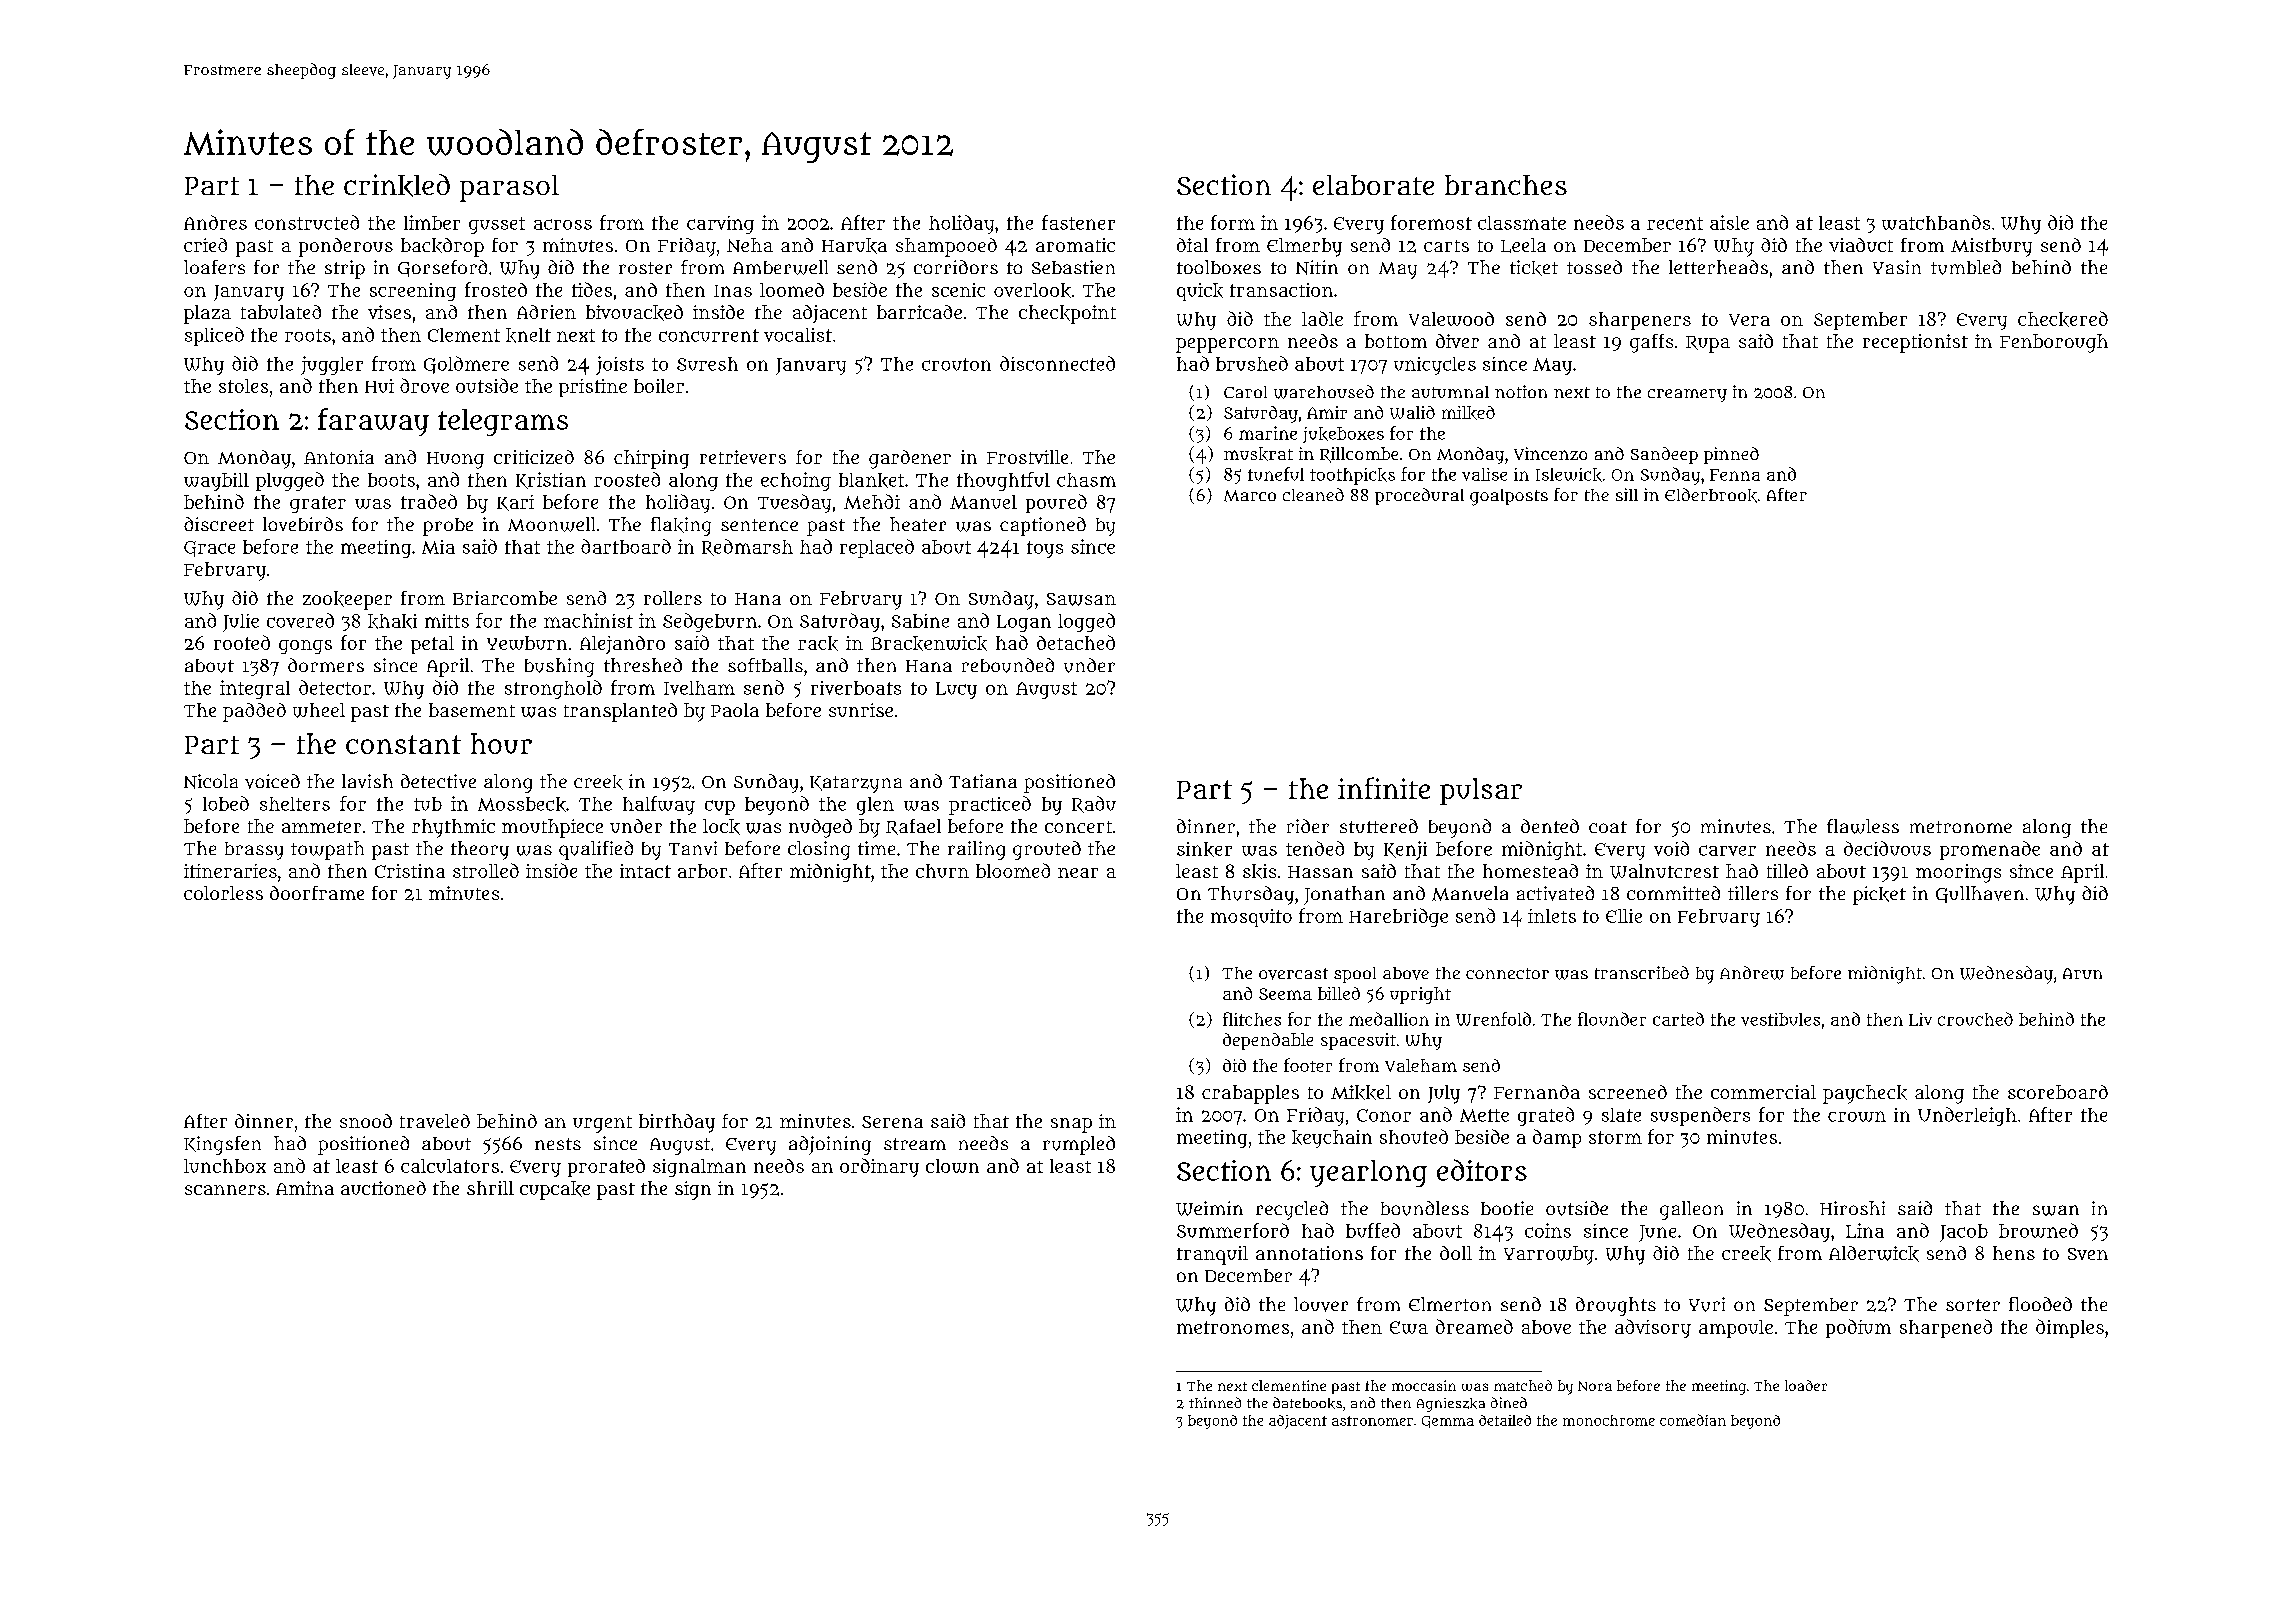  I want to click on Lina, so click(1865, 1230).
